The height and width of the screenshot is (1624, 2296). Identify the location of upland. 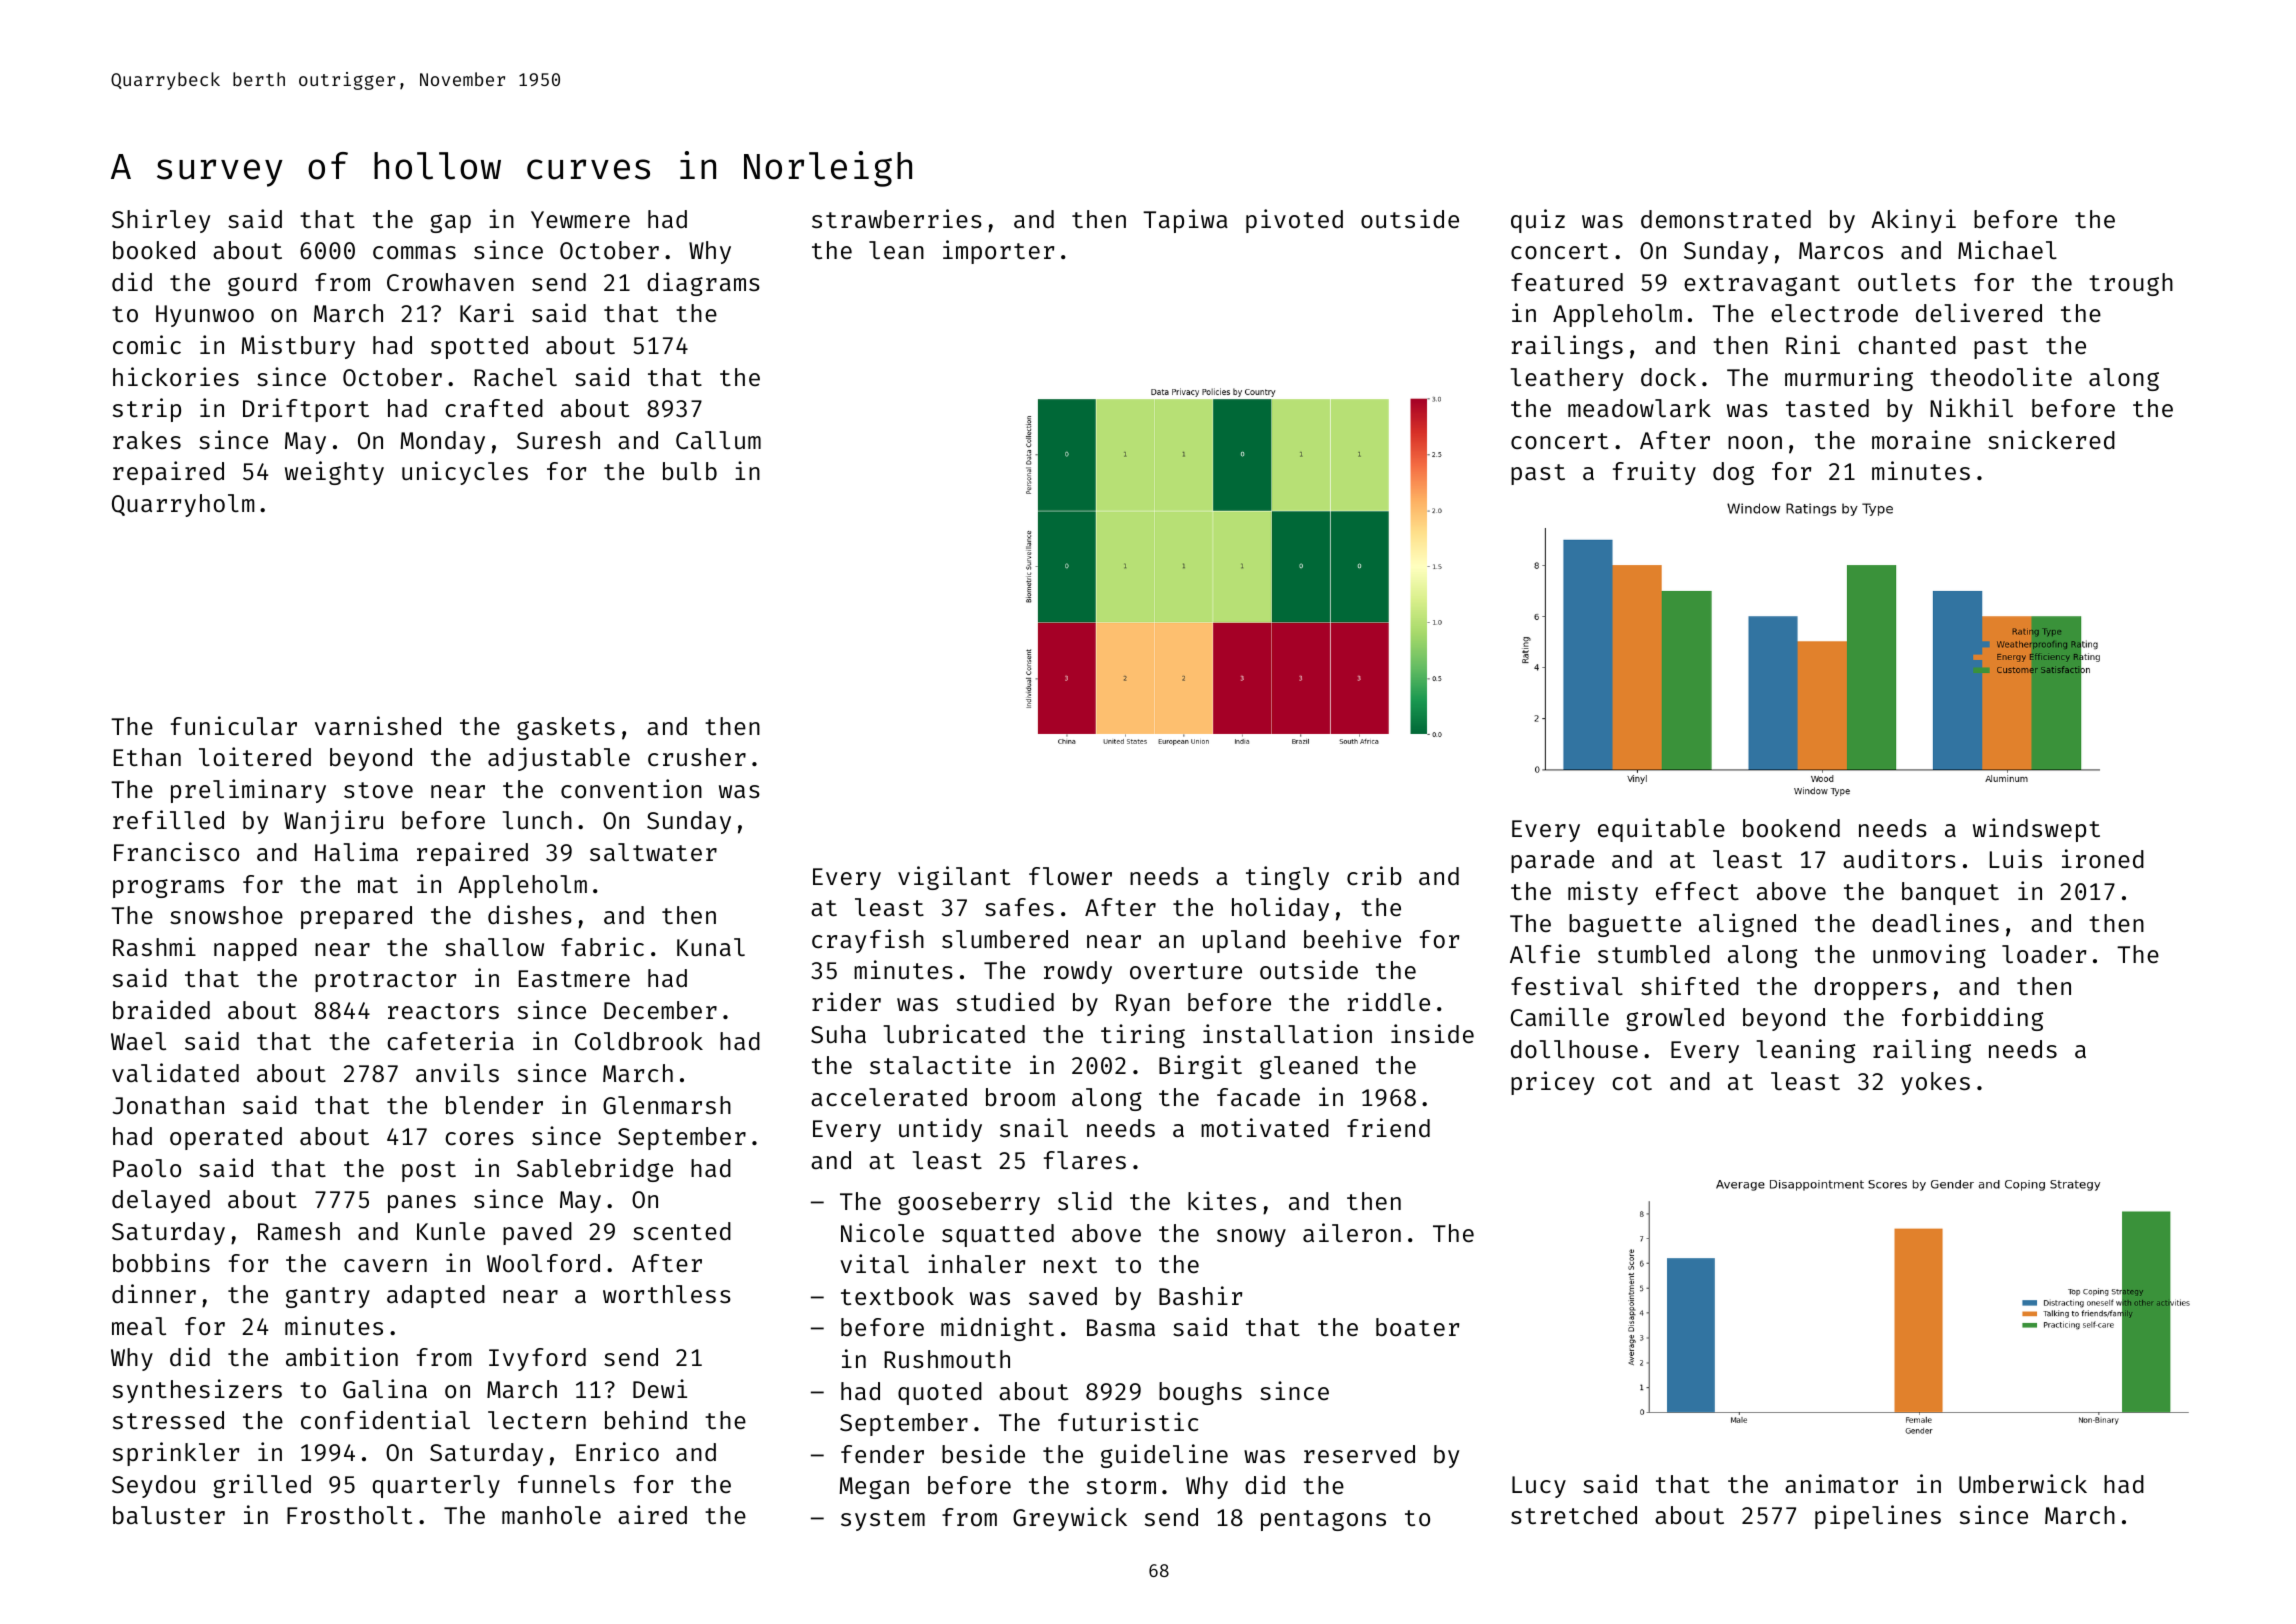
(1244, 941).
